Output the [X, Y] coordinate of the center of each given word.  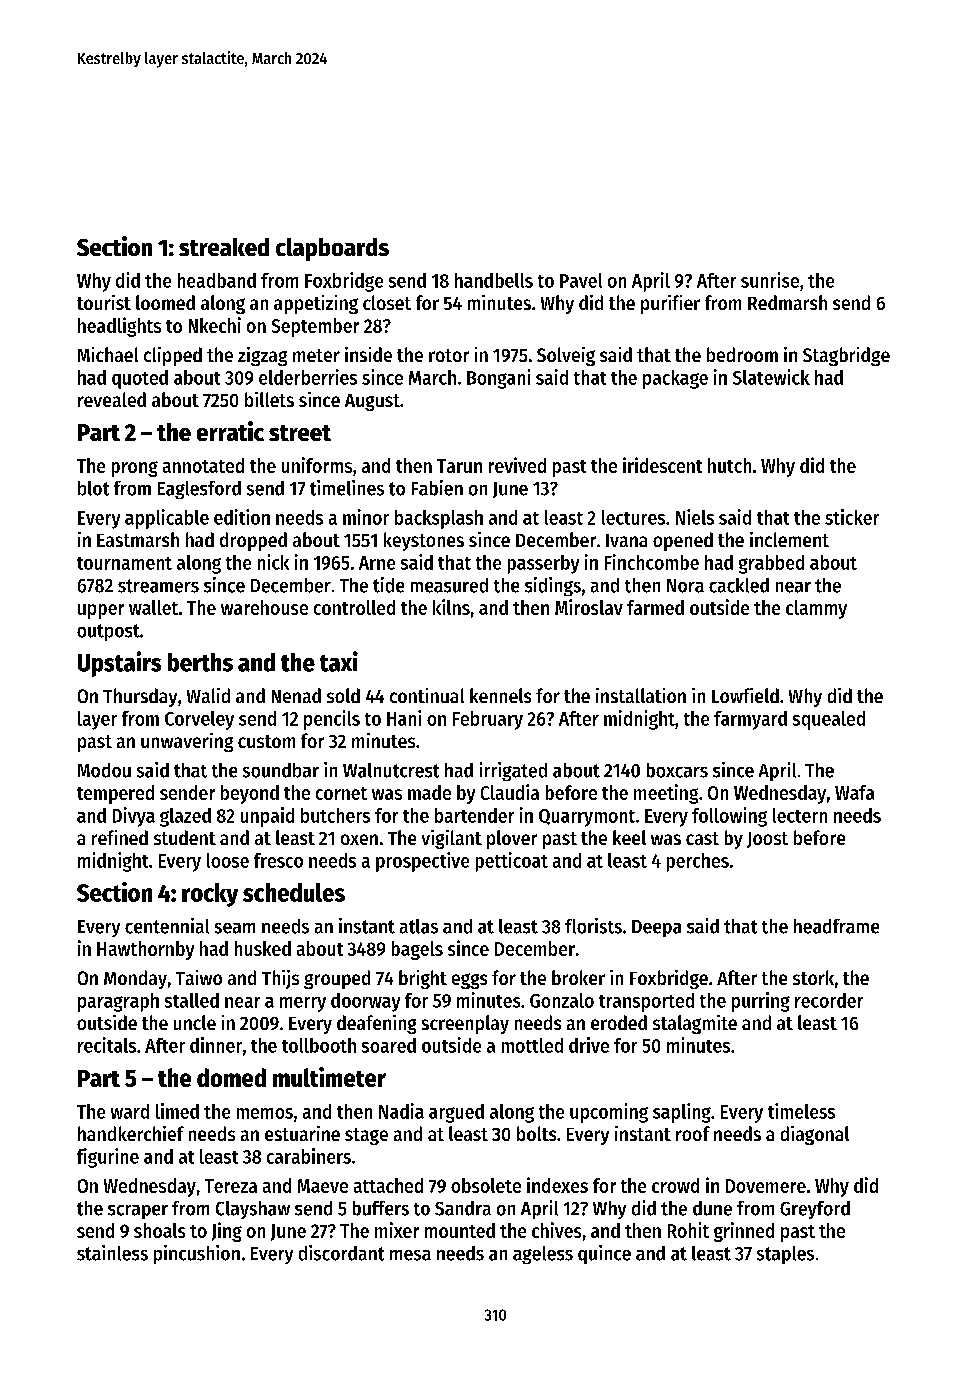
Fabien [437, 488]
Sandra [463, 1208]
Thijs [280, 979]
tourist [104, 302]
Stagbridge [846, 356]
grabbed [771, 564]
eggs [469, 981]
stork [813, 977]
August [372, 402]
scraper [138, 1212]
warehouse [264, 607]
